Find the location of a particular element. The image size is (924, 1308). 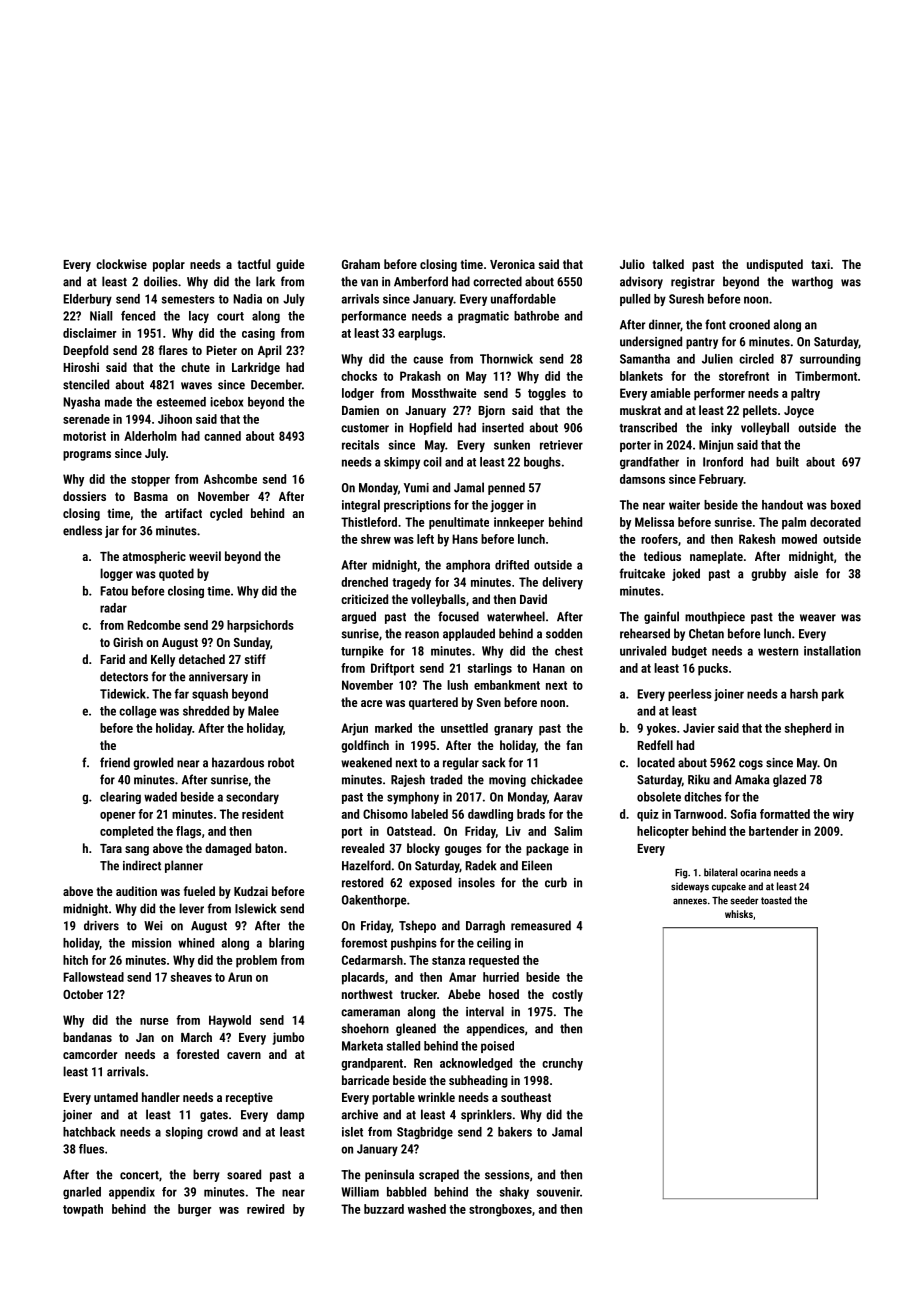

toasted is located at coordinates (776, 900).
